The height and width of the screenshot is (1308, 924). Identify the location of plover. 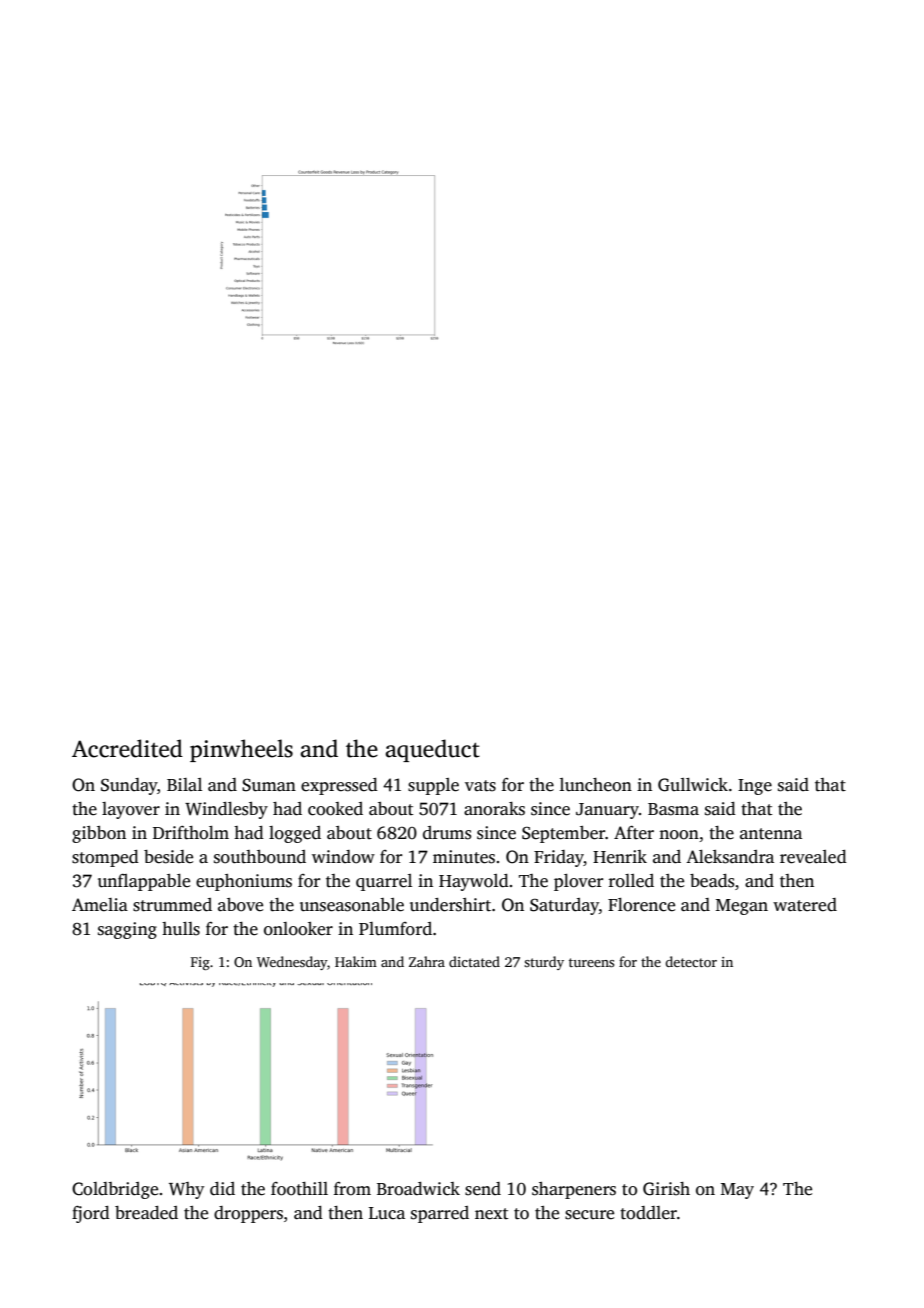
(578, 882).
